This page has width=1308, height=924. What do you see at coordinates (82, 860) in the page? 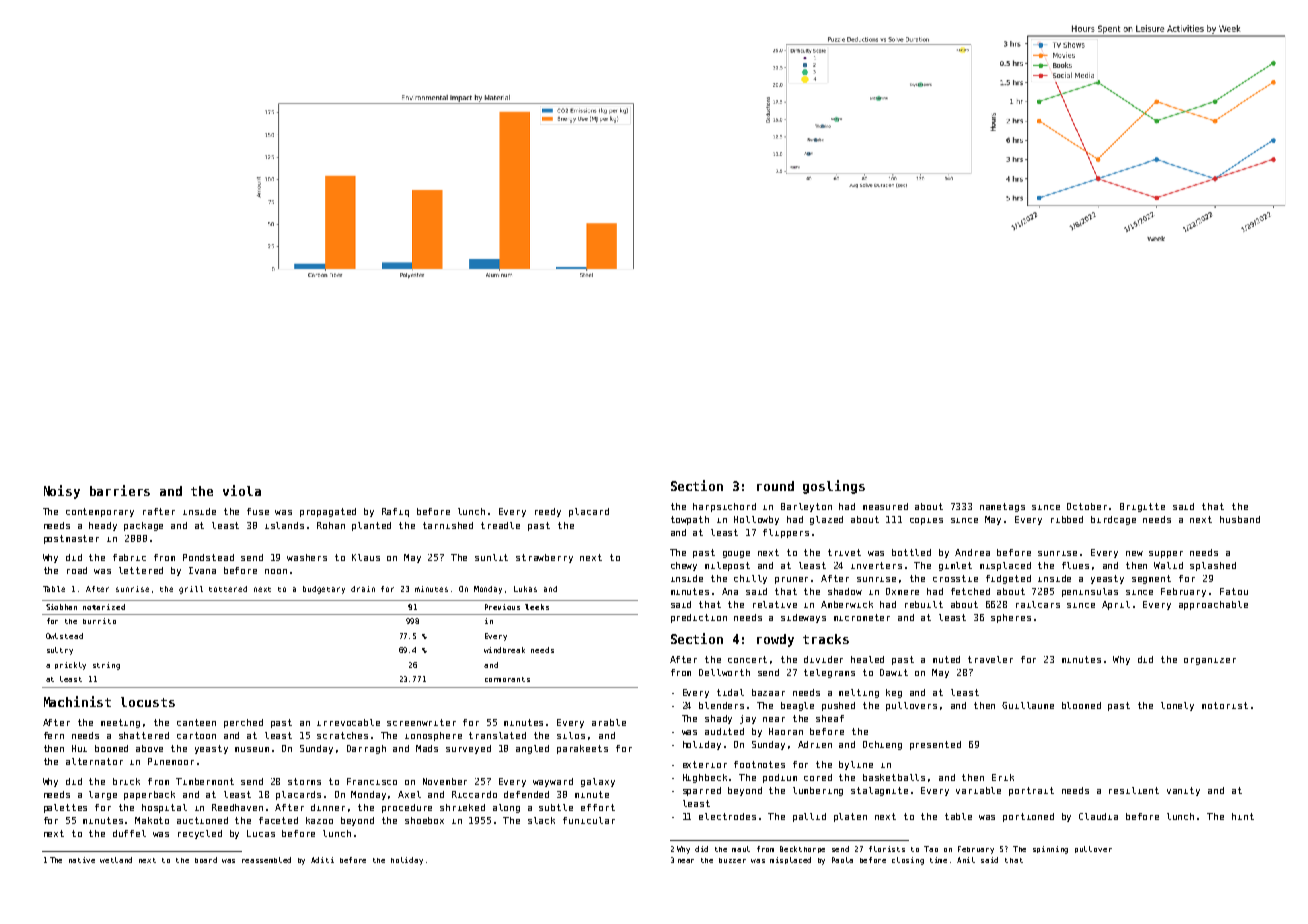
I see `native` at bounding box center [82, 860].
